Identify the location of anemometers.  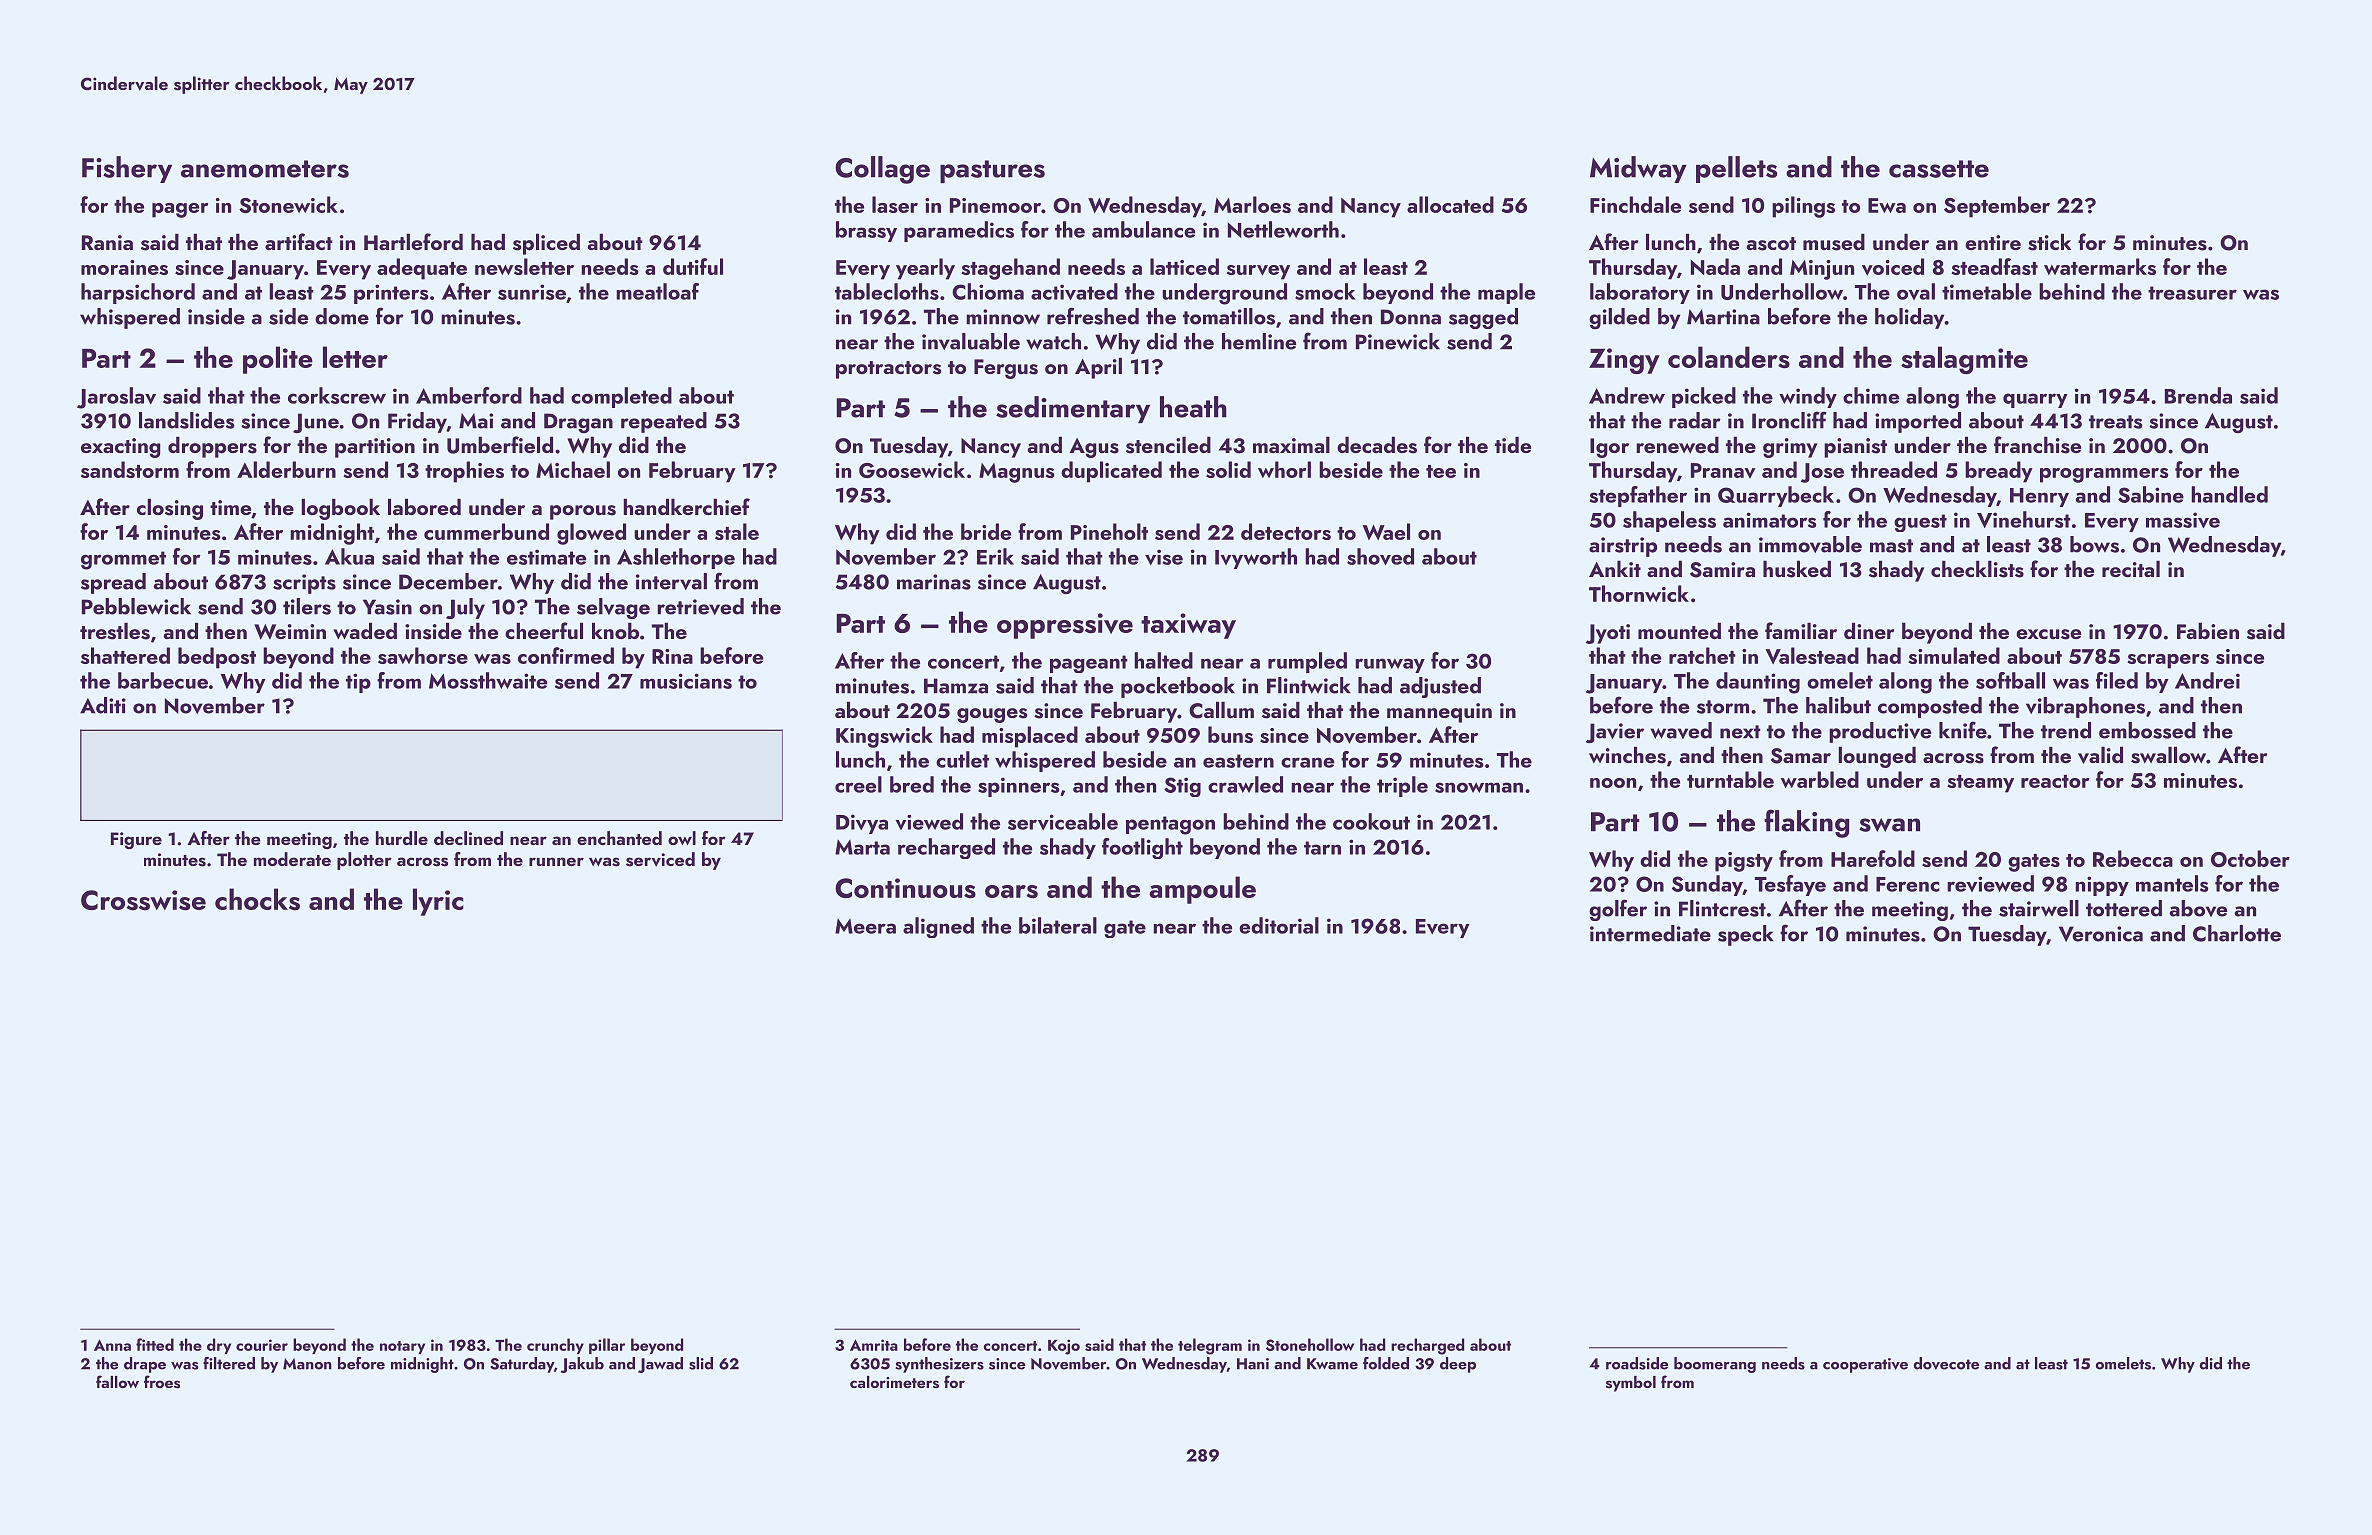
(265, 169).
